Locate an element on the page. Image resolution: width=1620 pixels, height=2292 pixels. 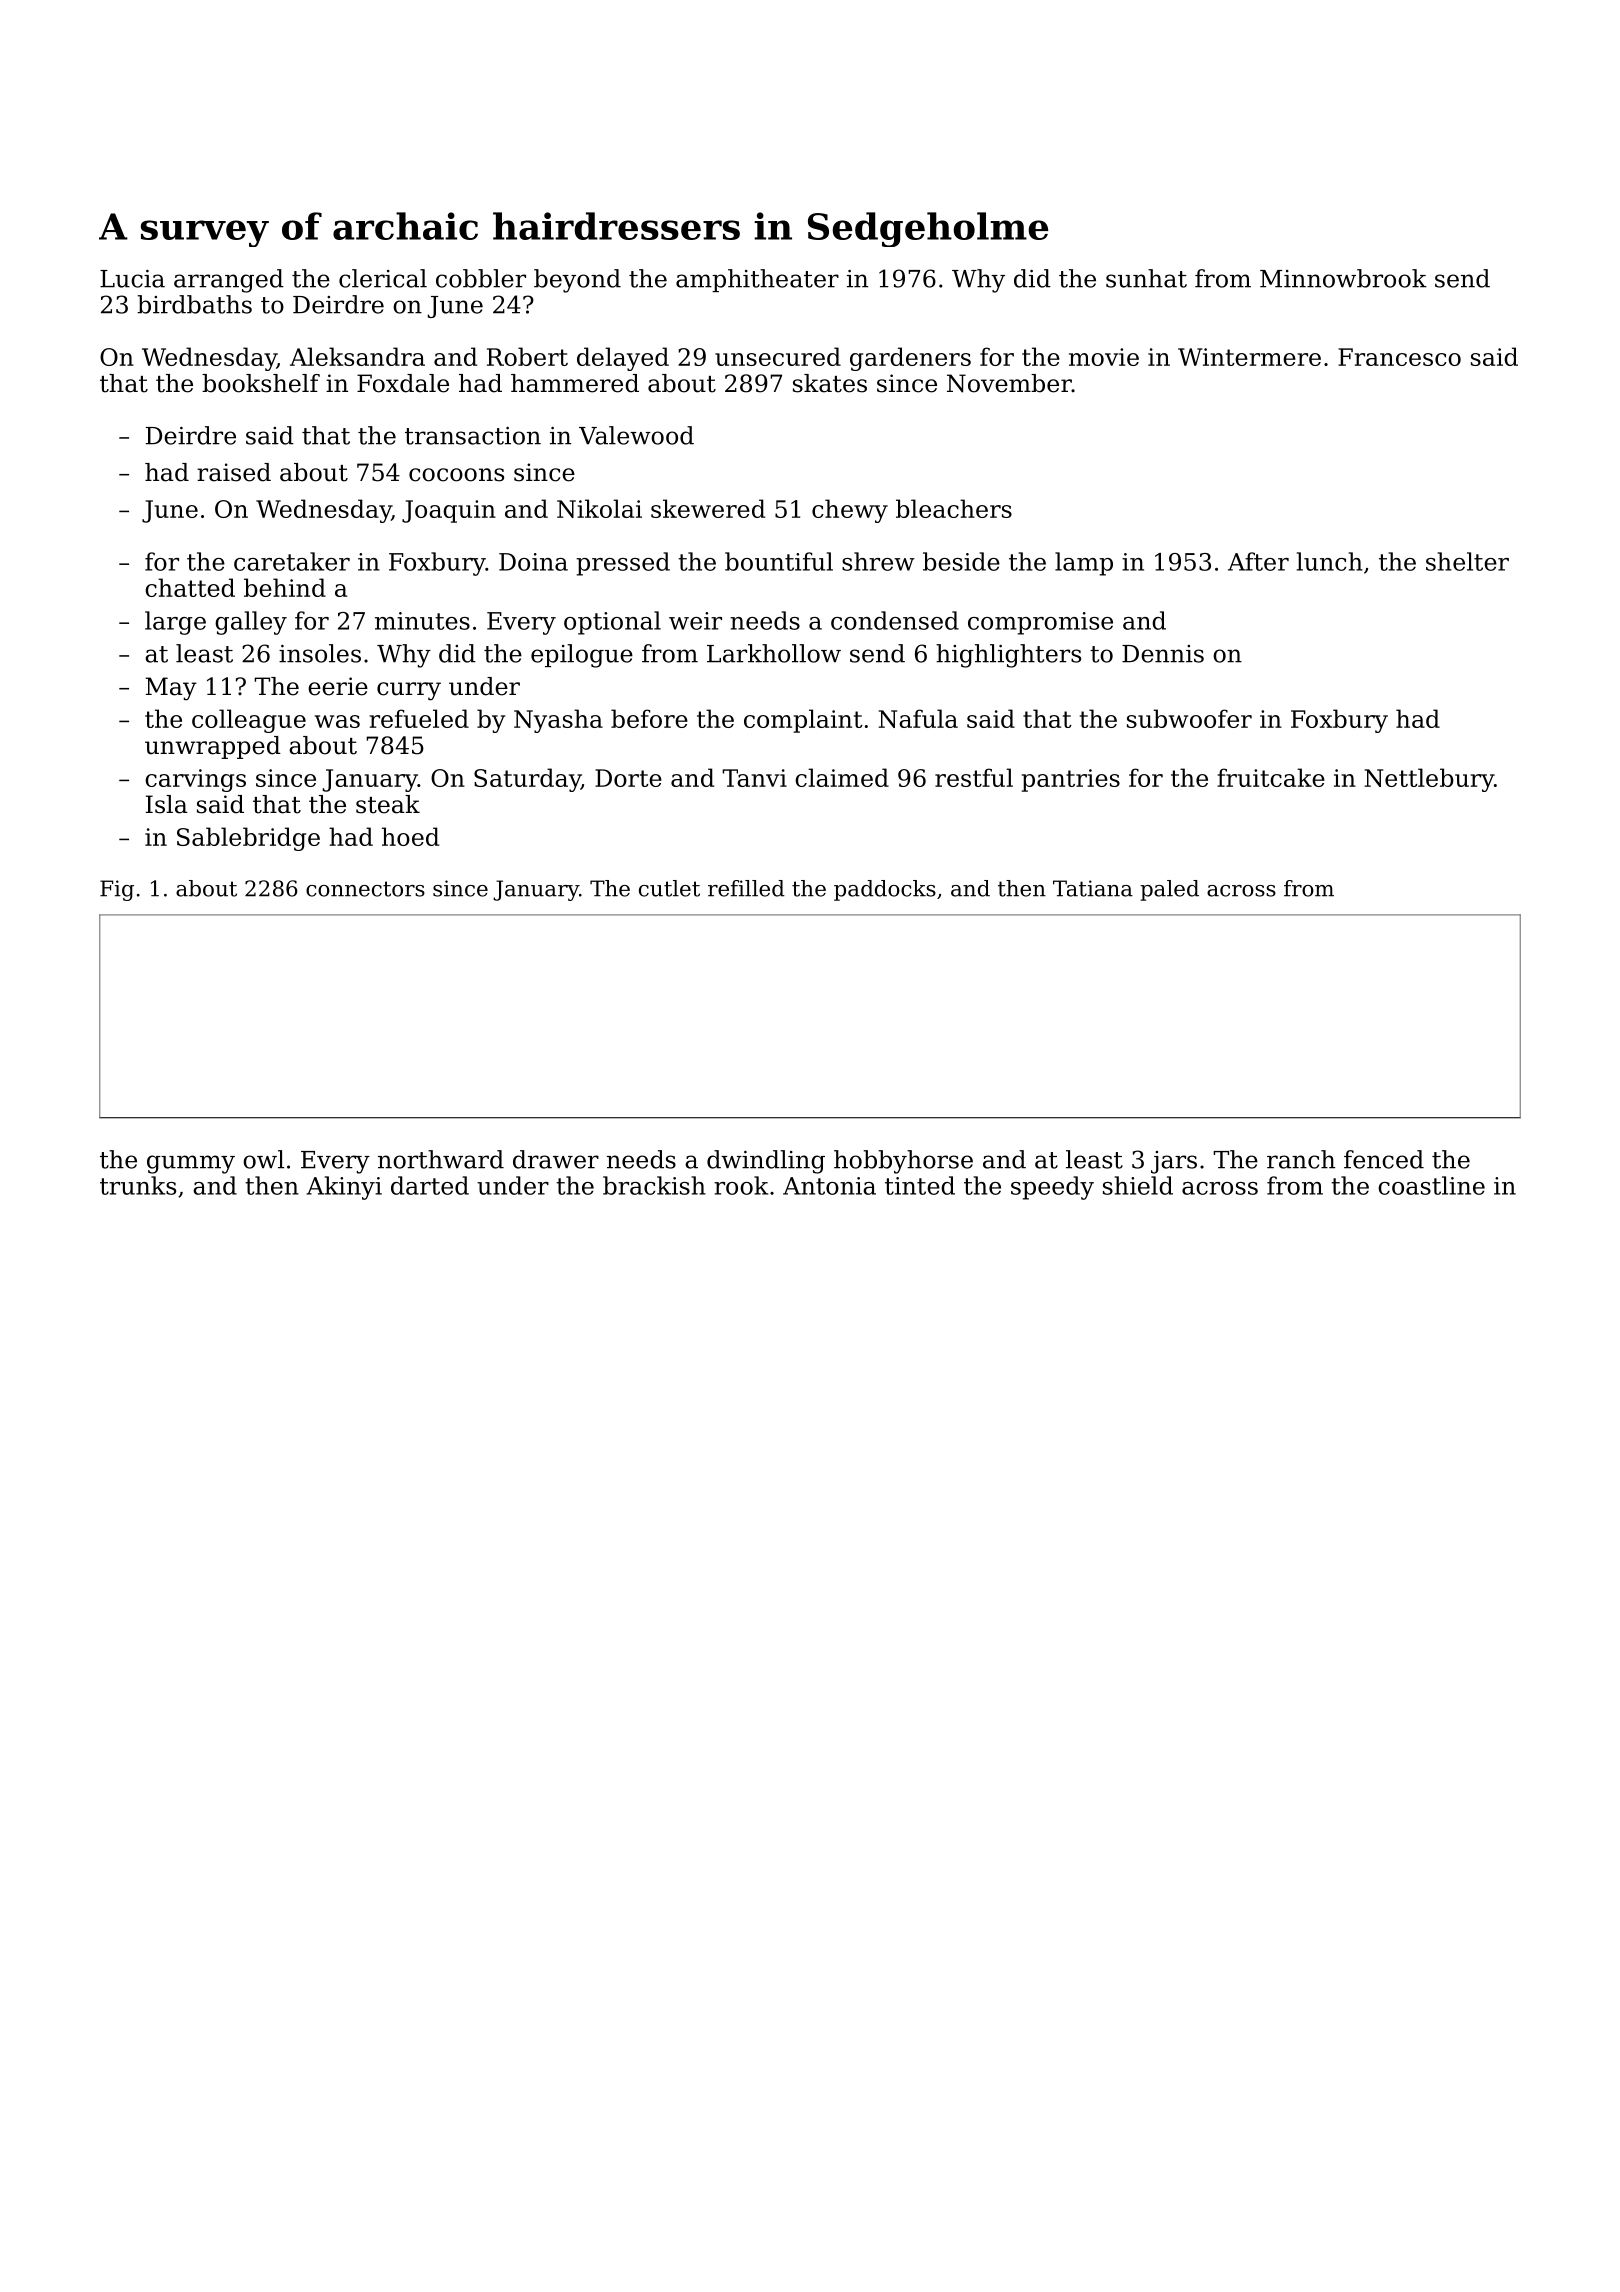
Akinyi is located at coordinates (344, 1188).
